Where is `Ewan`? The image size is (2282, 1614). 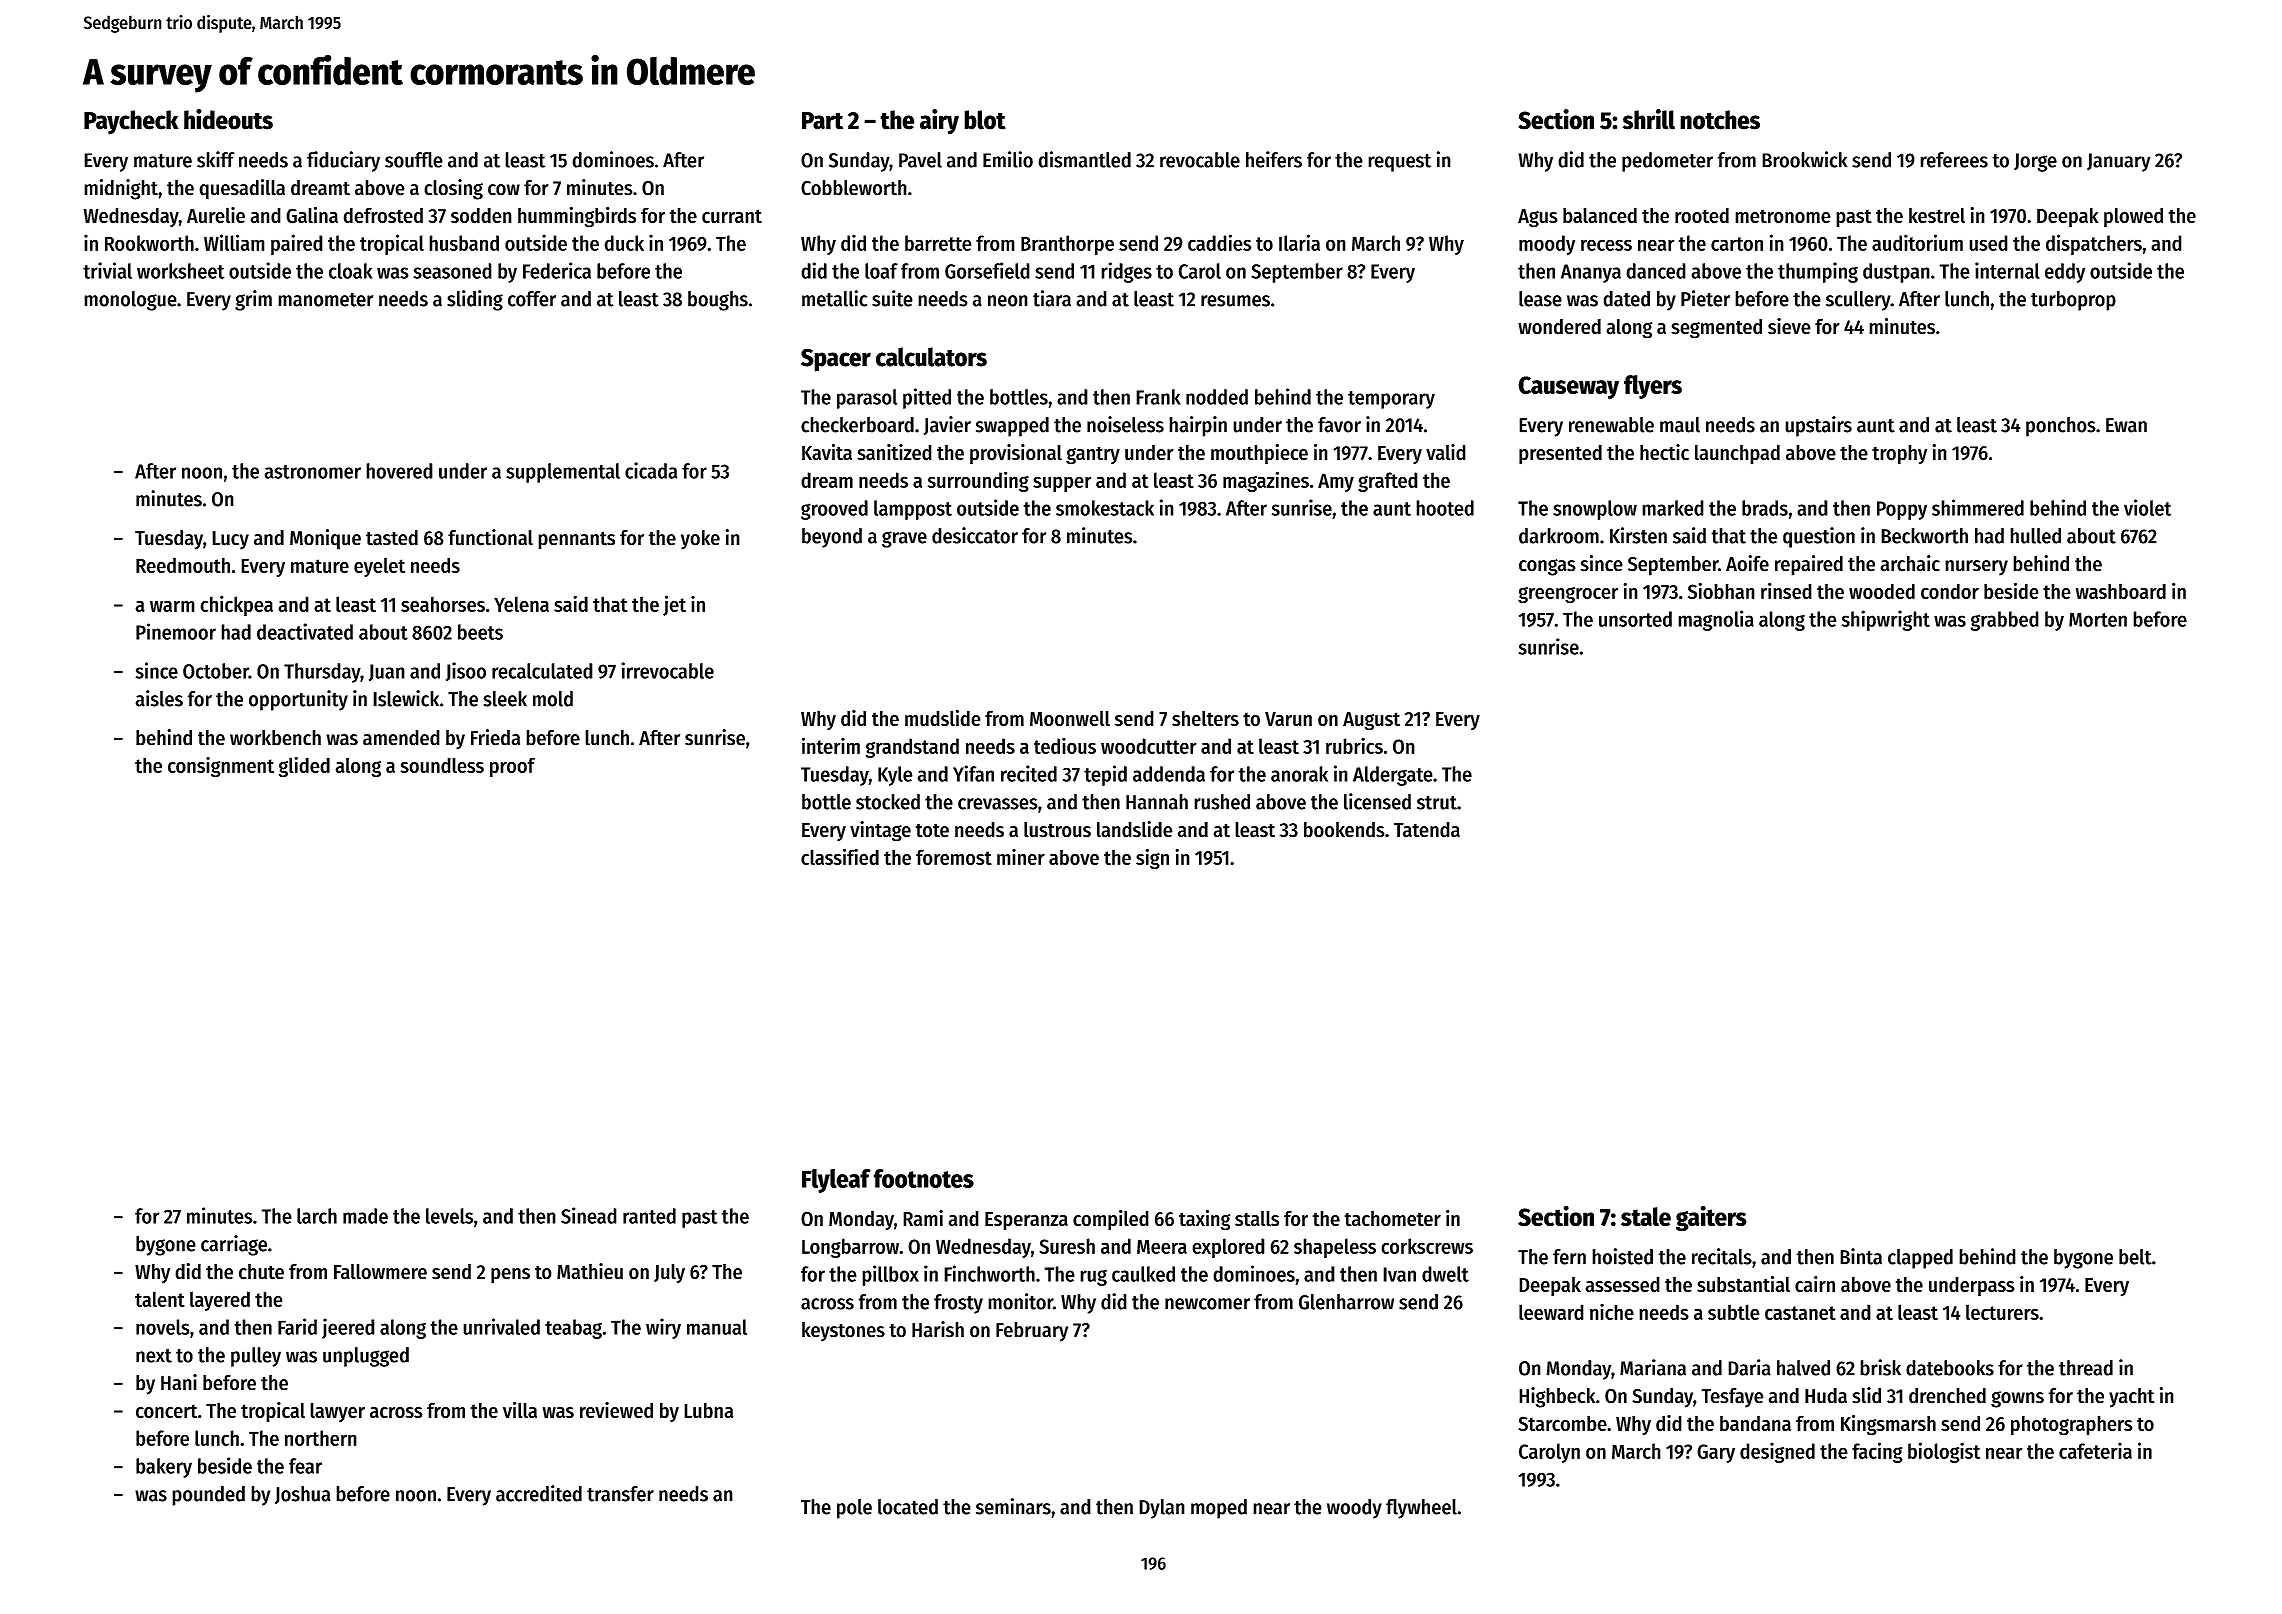
Ewan is located at coordinates (2126, 425).
